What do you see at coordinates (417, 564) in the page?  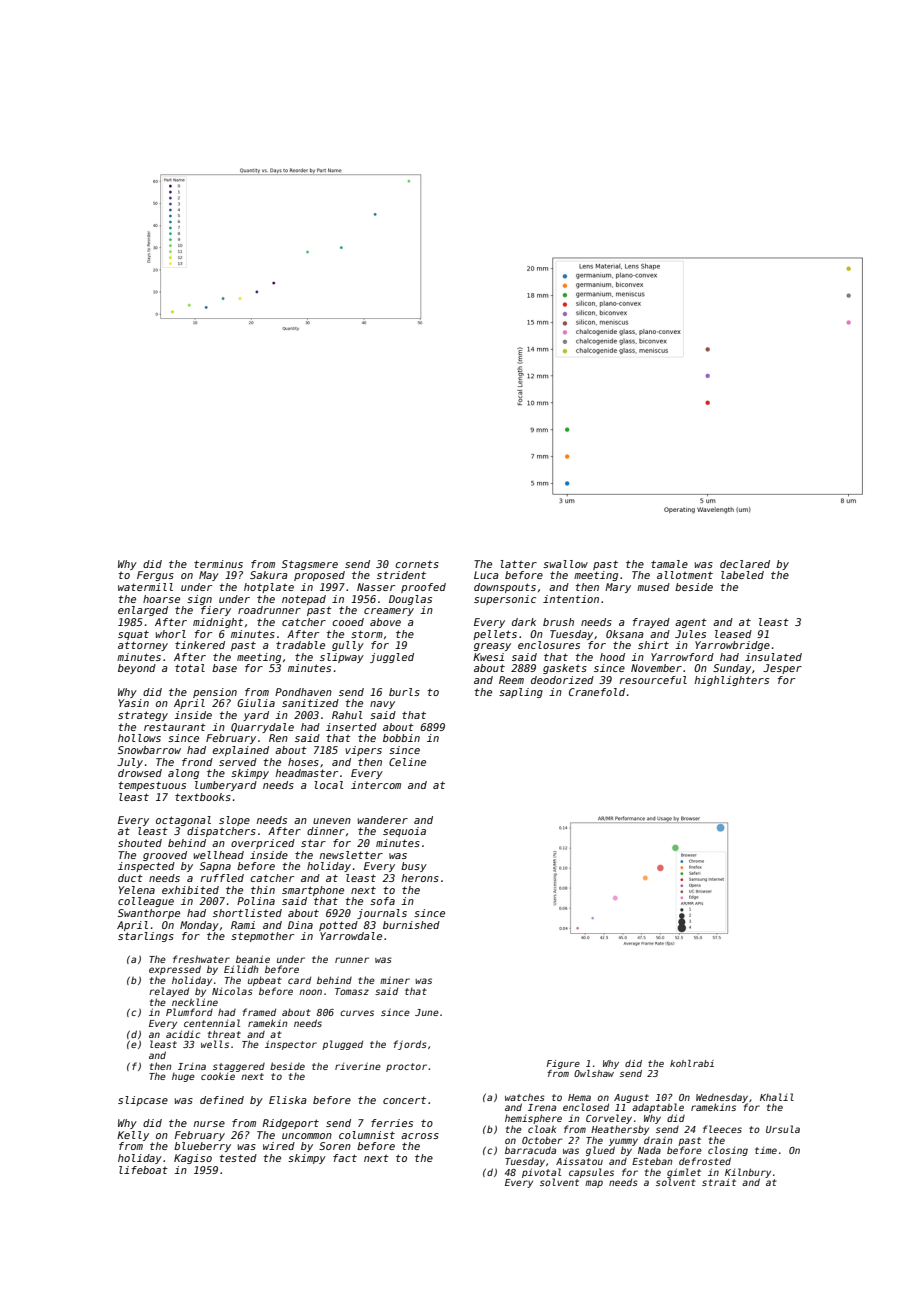 I see `cornets` at bounding box center [417, 564].
